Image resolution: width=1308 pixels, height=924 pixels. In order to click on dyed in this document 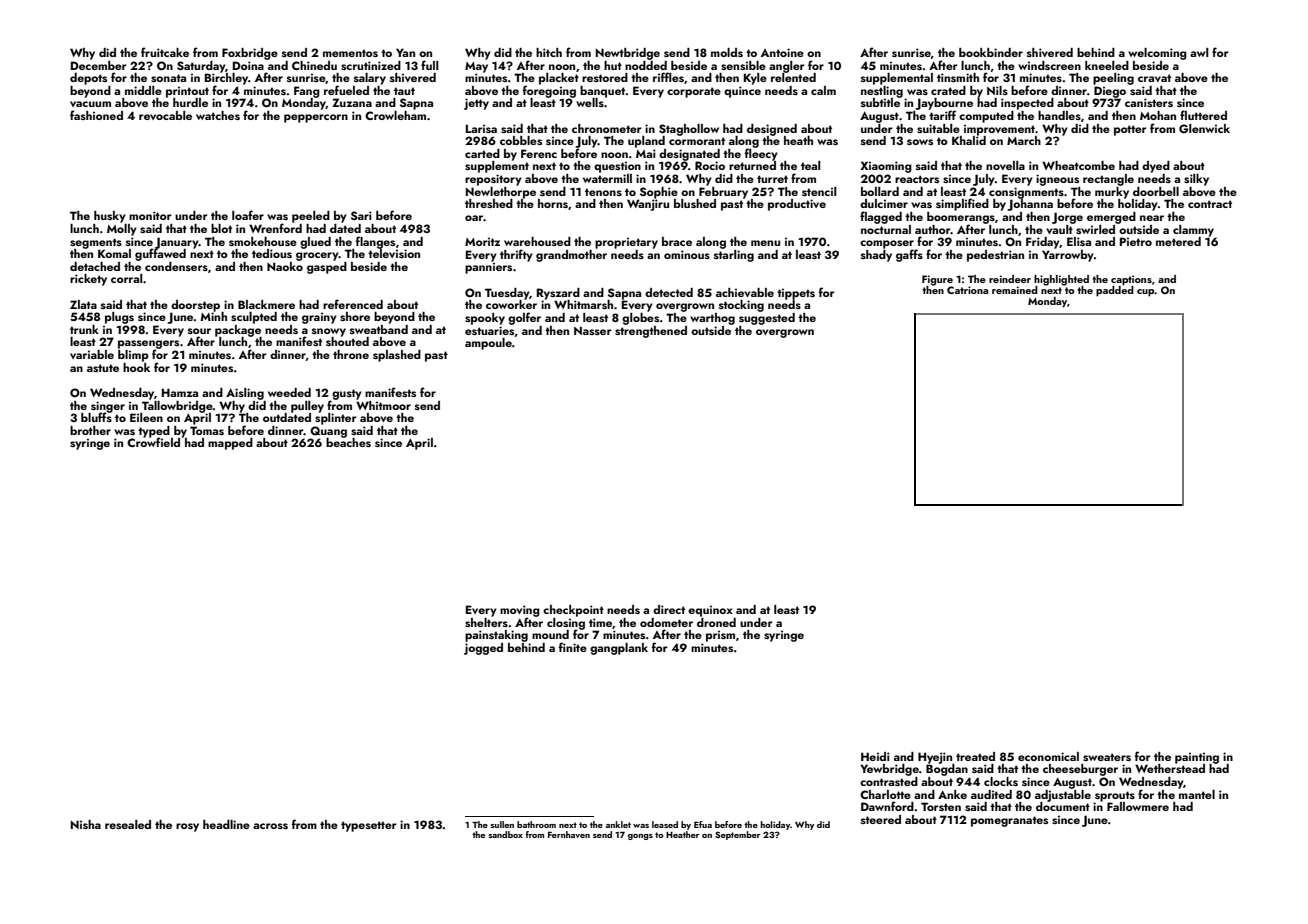, I will do `click(1156, 167)`.
